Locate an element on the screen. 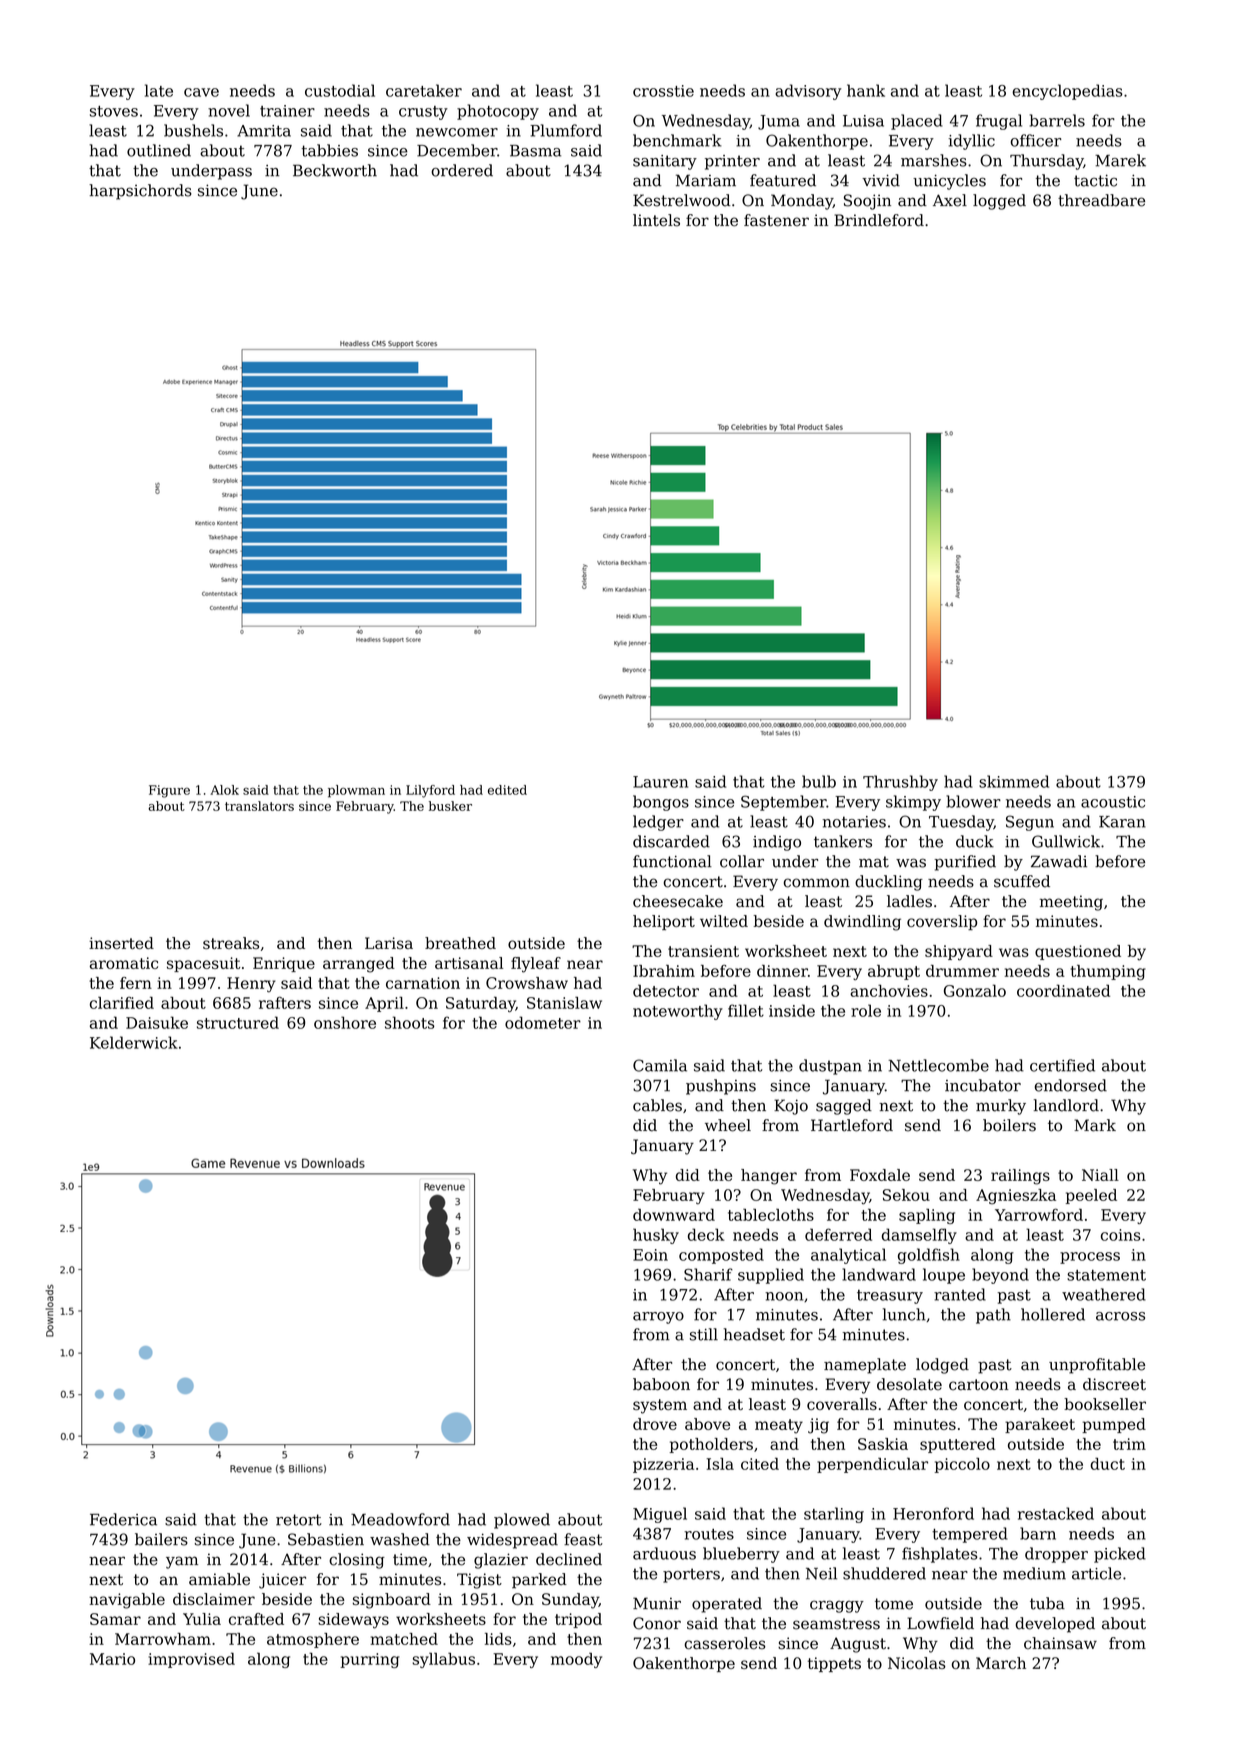  acoustic is located at coordinates (1113, 802).
